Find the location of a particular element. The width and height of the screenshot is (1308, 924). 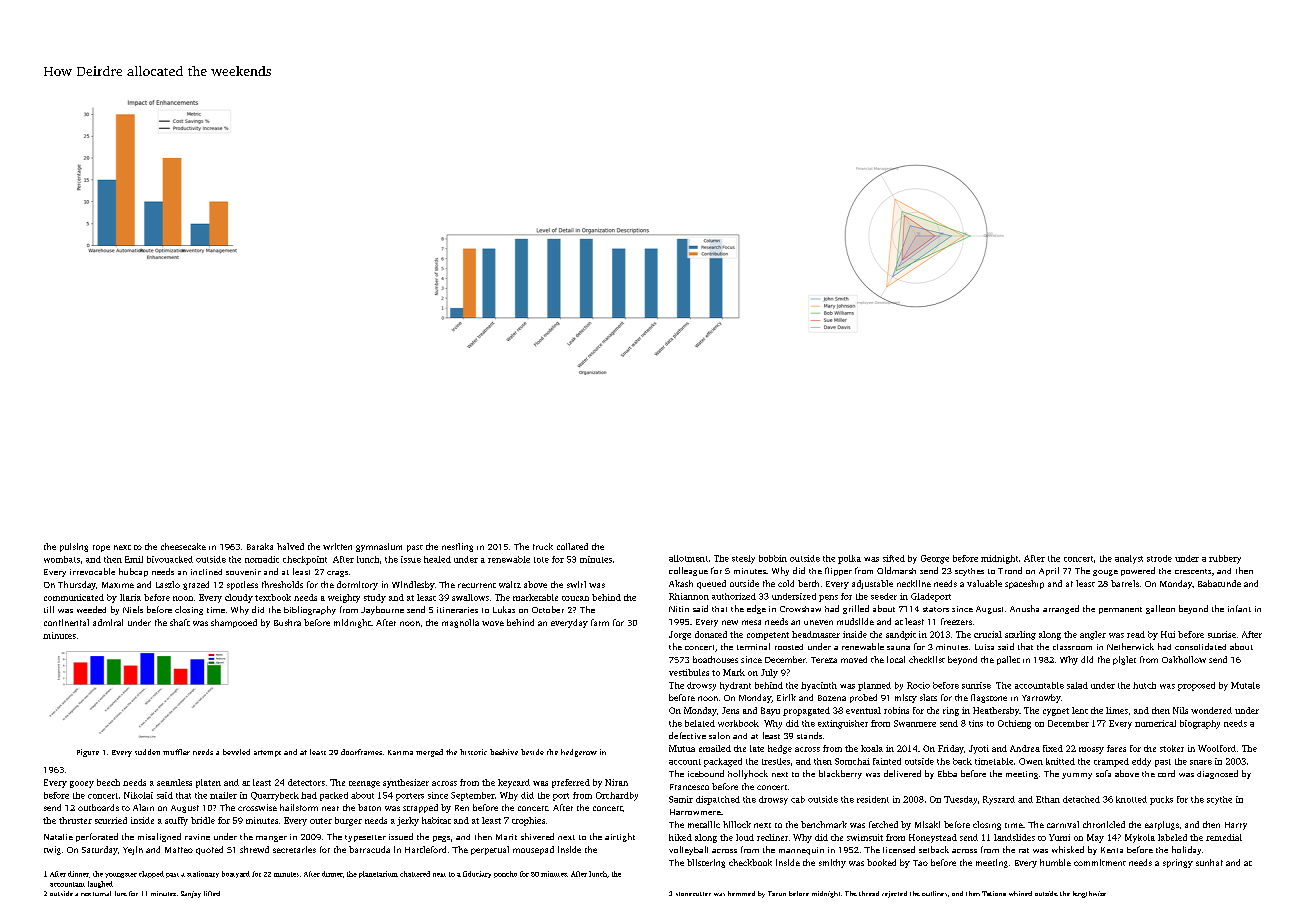

rejected is located at coordinates (894, 894).
